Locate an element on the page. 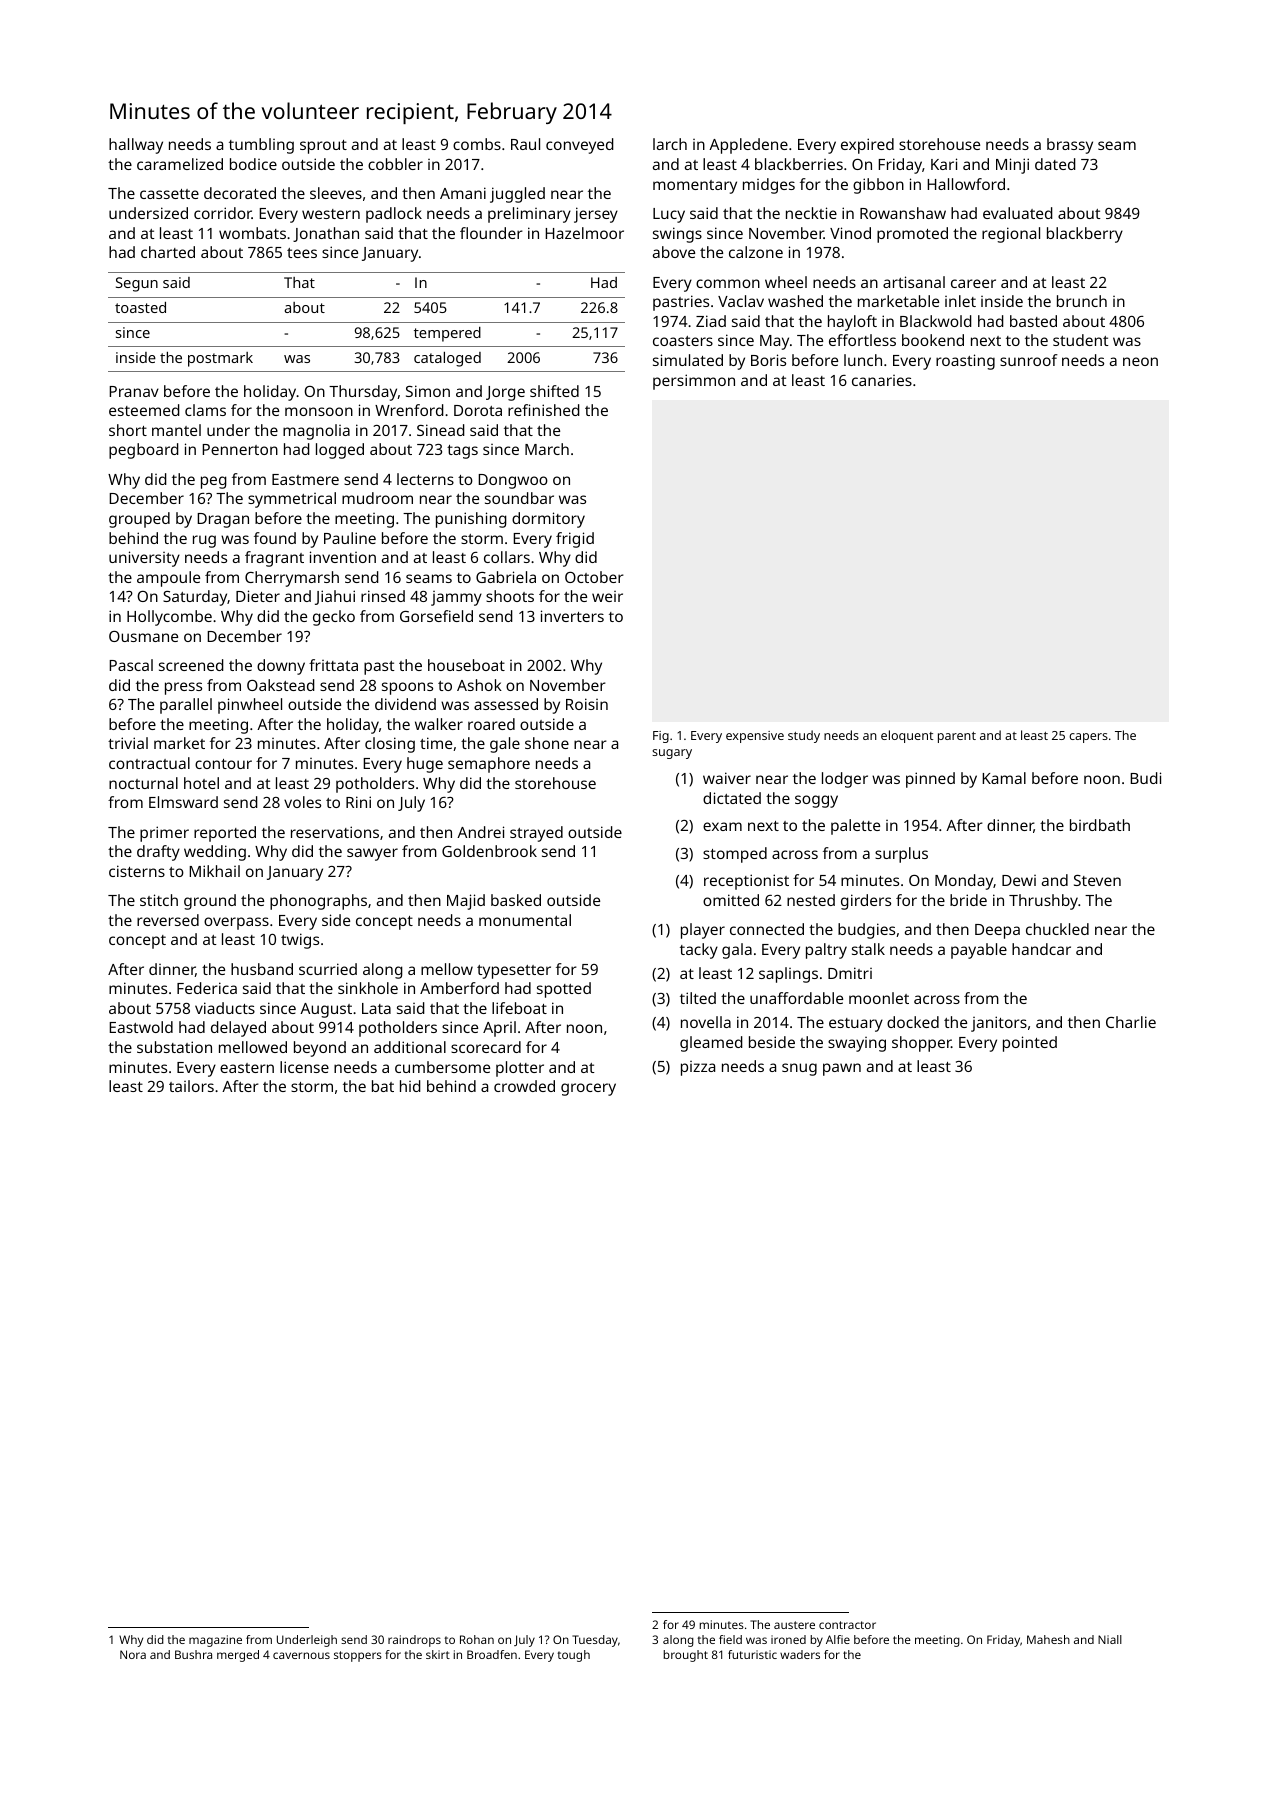  Nora is located at coordinates (133, 1654).
